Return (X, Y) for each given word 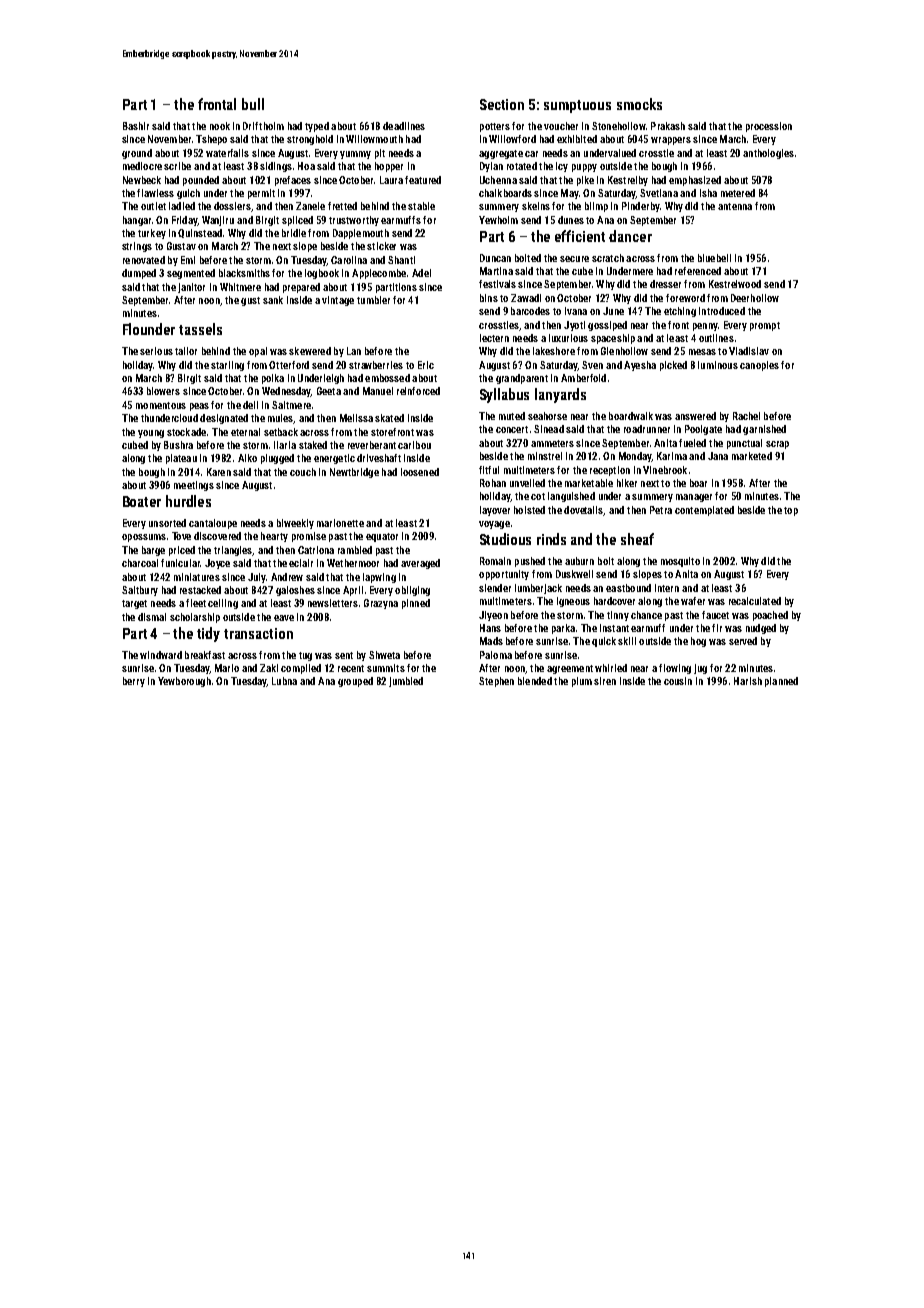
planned (781, 682)
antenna (735, 206)
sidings (276, 167)
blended (535, 681)
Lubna (284, 681)
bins (489, 298)
